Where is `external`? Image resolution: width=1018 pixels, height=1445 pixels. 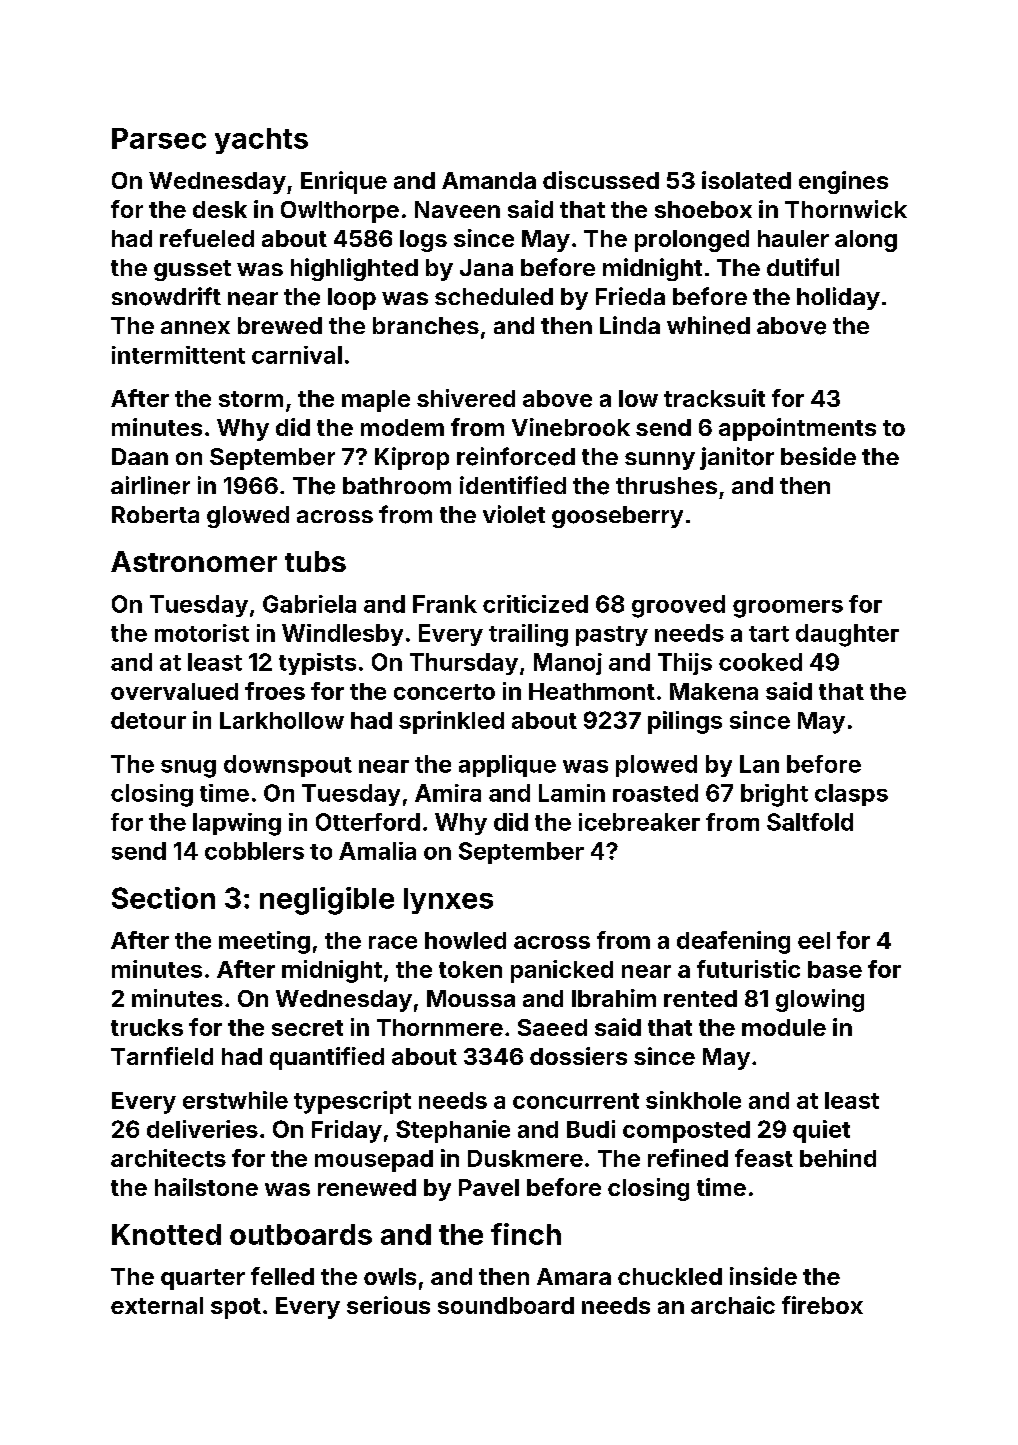 external is located at coordinates (157, 1305).
